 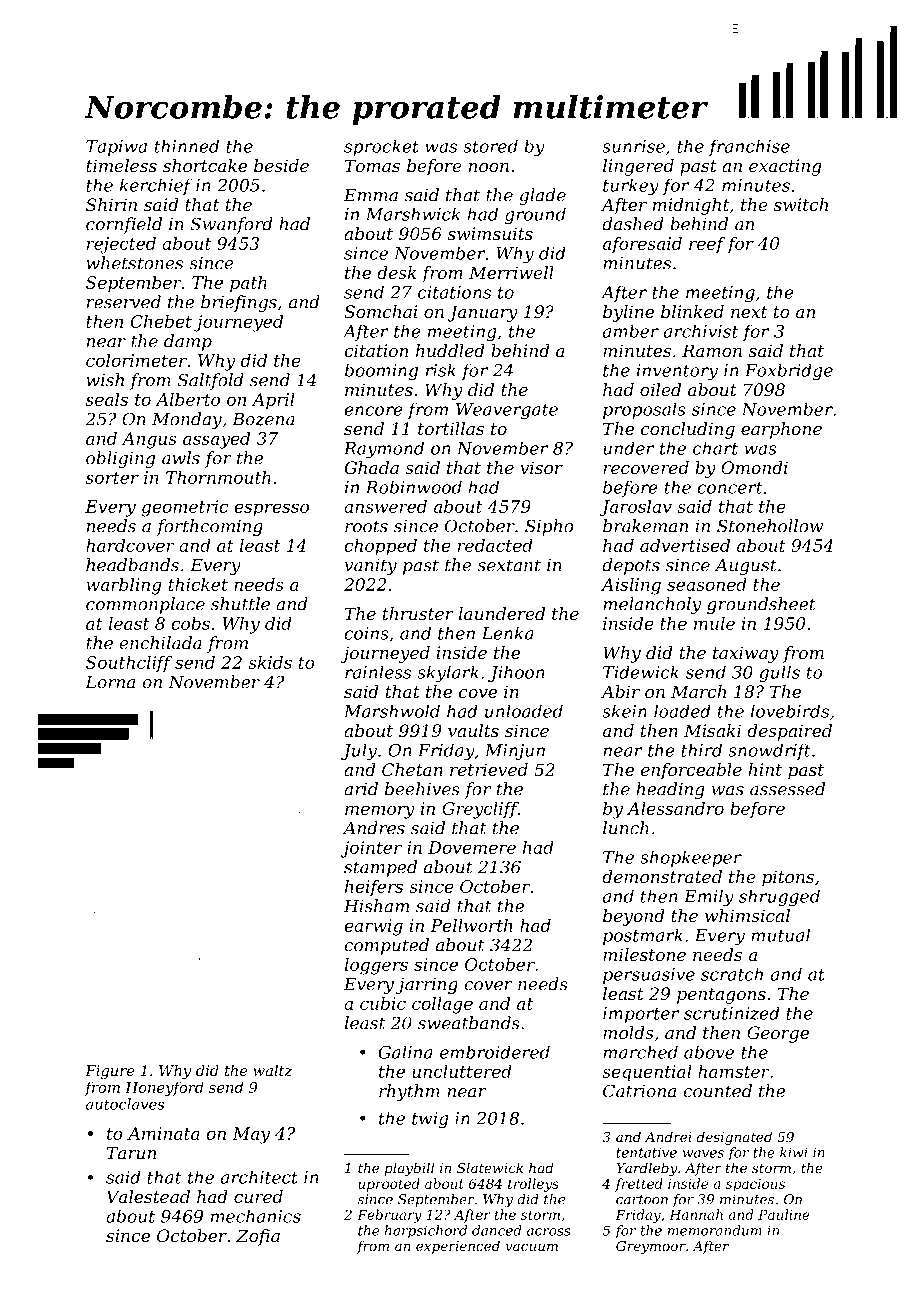 I want to click on shrugged, so click(x=779, y=898).
